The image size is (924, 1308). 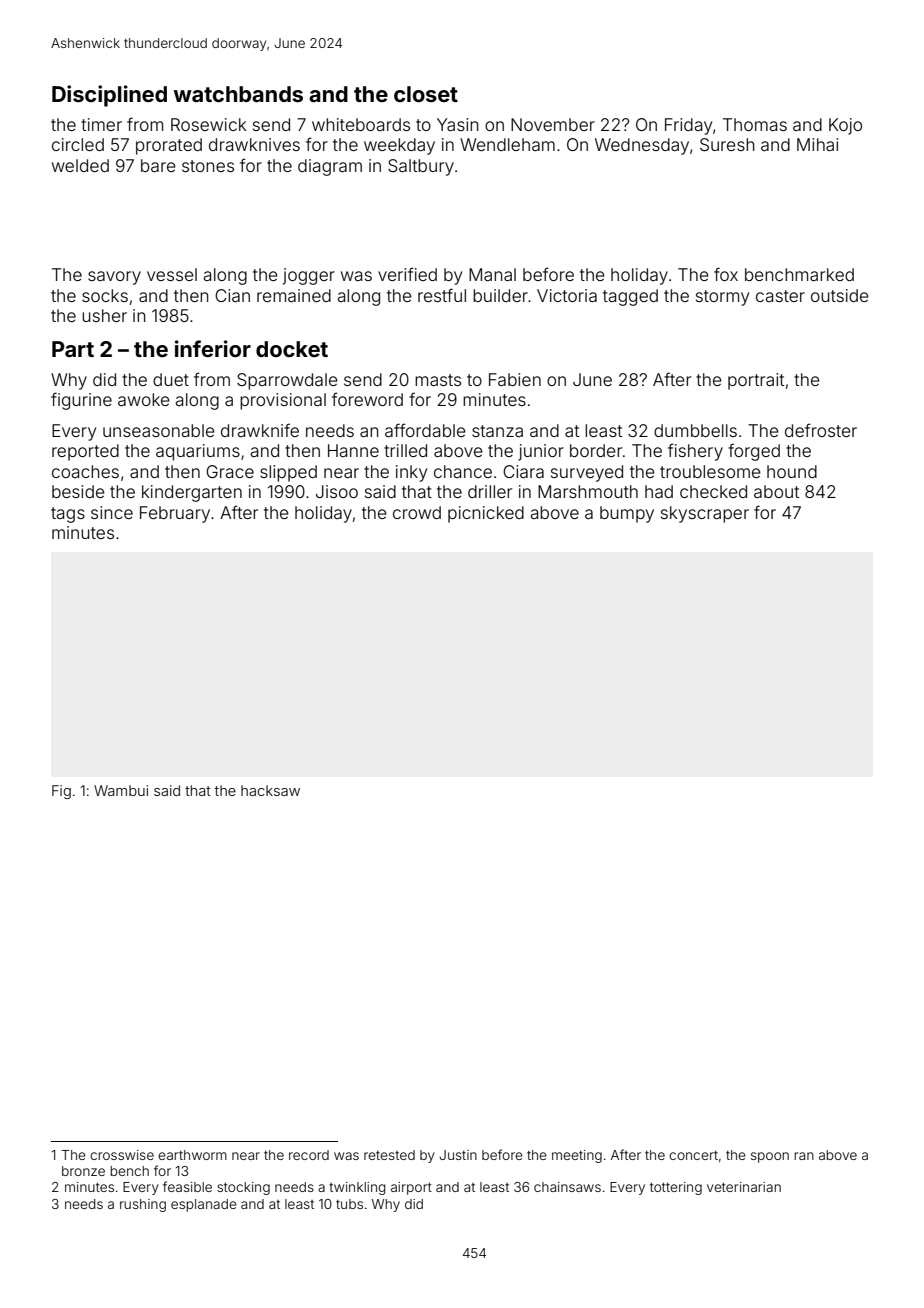 What do you see at coordinates (426, 94) in the screenshot?
I see `closet` at bounding box center [426, 94].
